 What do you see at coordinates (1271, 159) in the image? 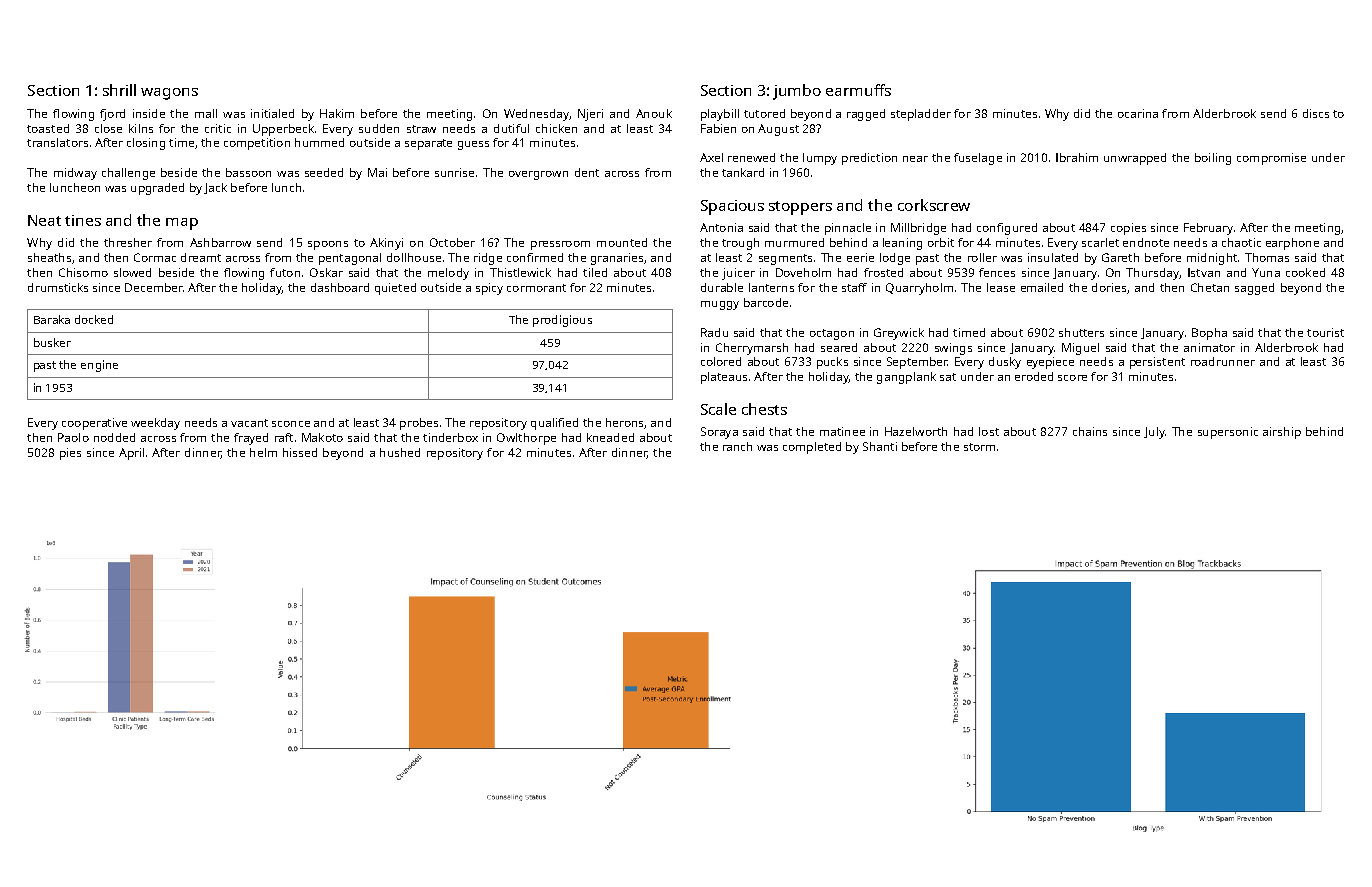
I see `compromise` at bounding box center [1271, 159].
